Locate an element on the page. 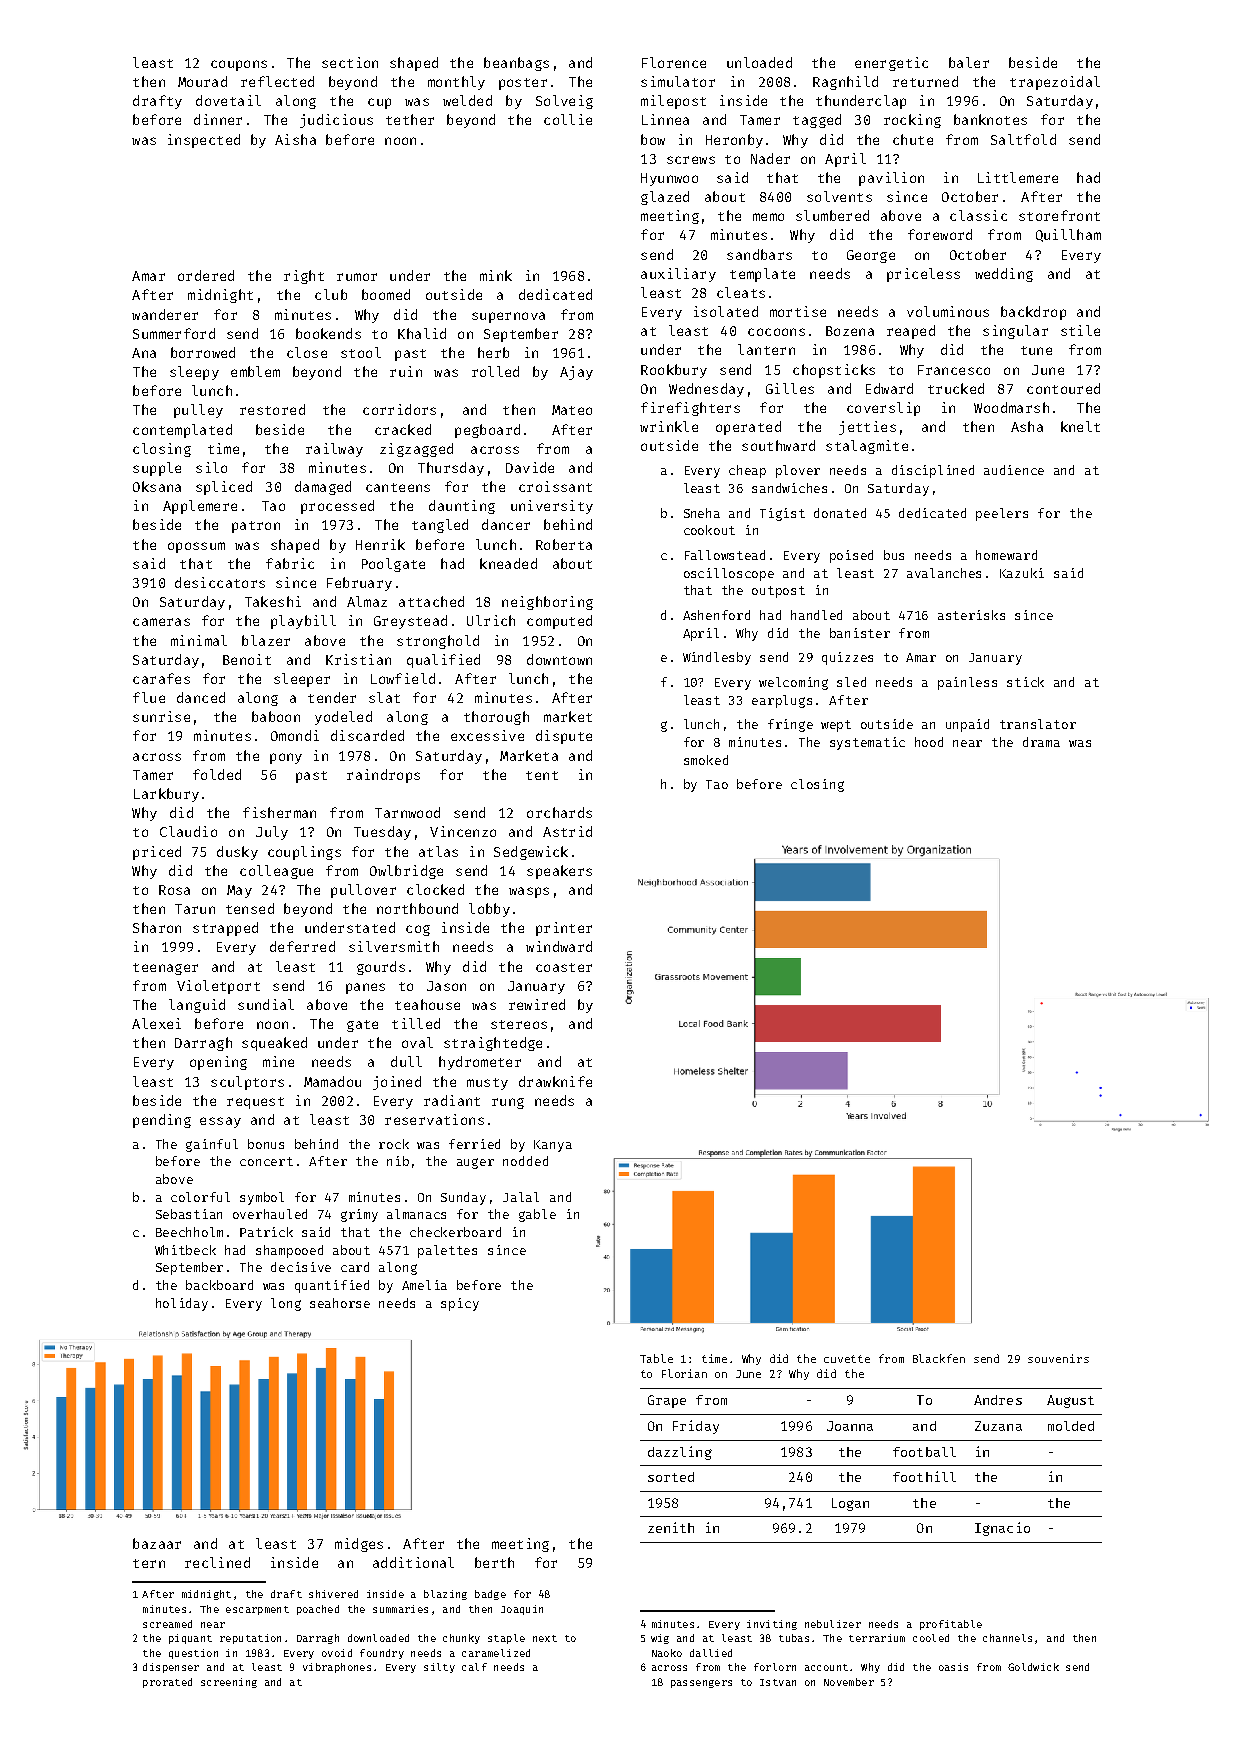  Fallowstead is located at coordinates (725, 555).
